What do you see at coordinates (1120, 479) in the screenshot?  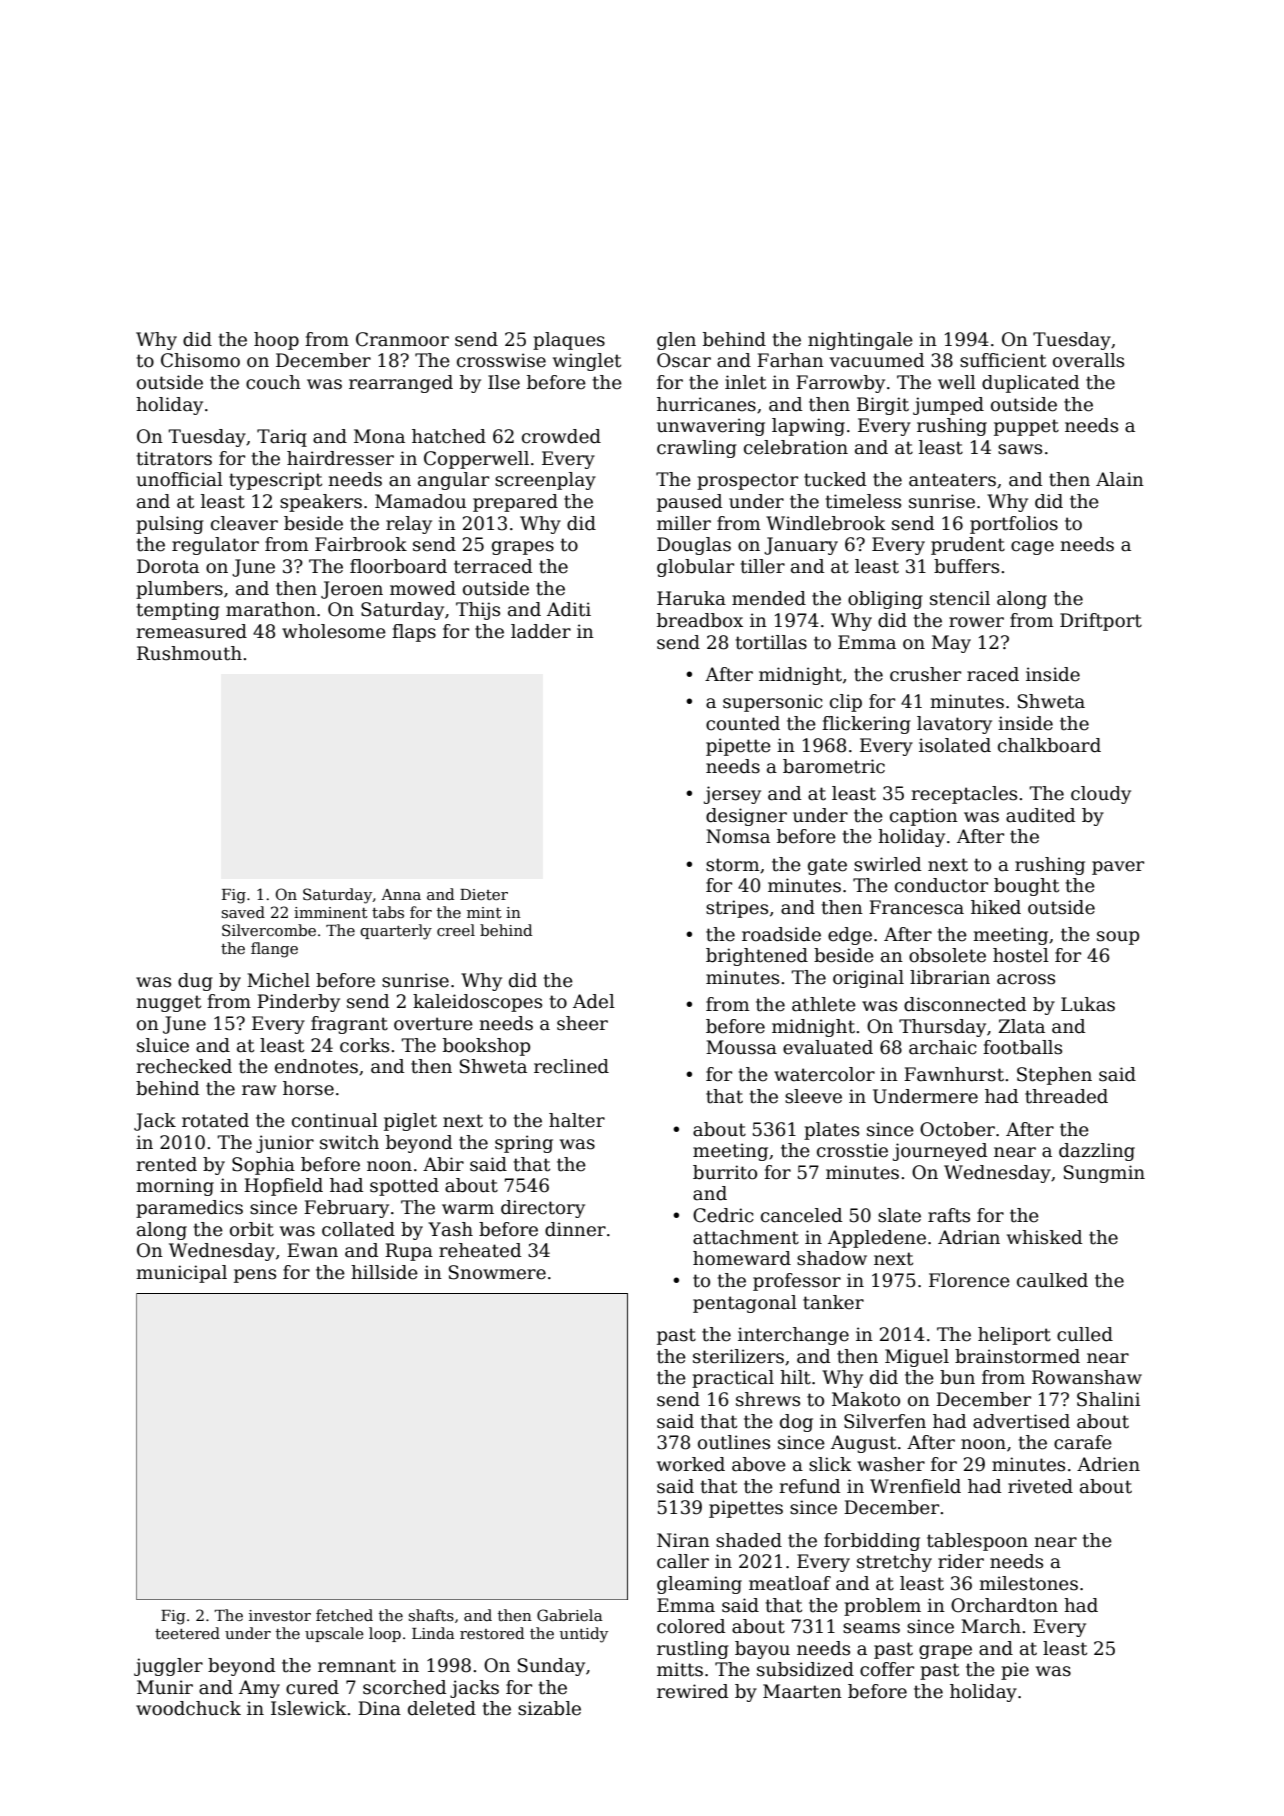 I see `Alain` at bounding box center [1120, 479].
